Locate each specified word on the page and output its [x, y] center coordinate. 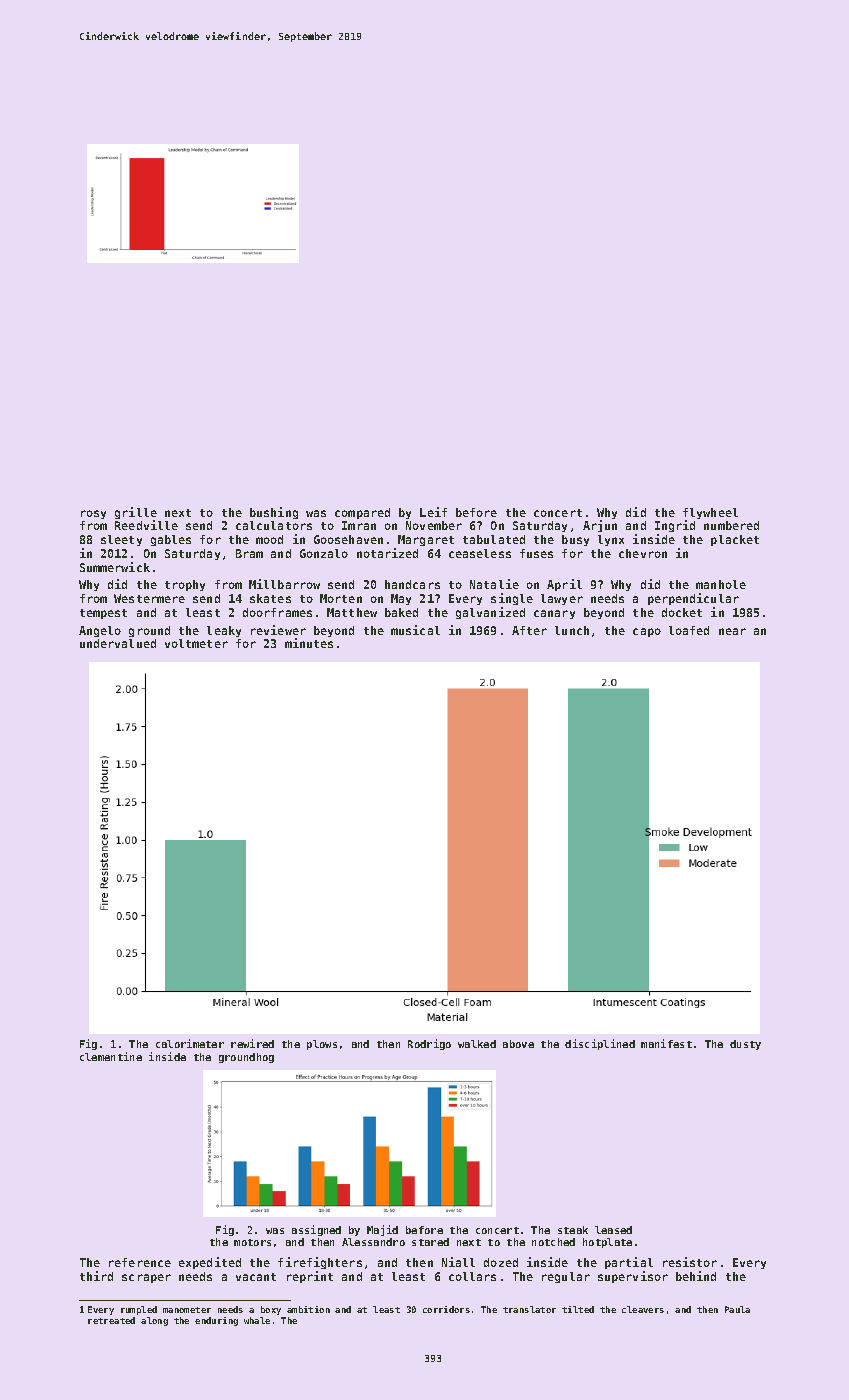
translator [529, 1309]
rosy [93, 514]
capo [647, 632]
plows [322, 1045]
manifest [666, 1043]
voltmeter [196, 643]
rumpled [139, 1310]
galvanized [490, 613]
